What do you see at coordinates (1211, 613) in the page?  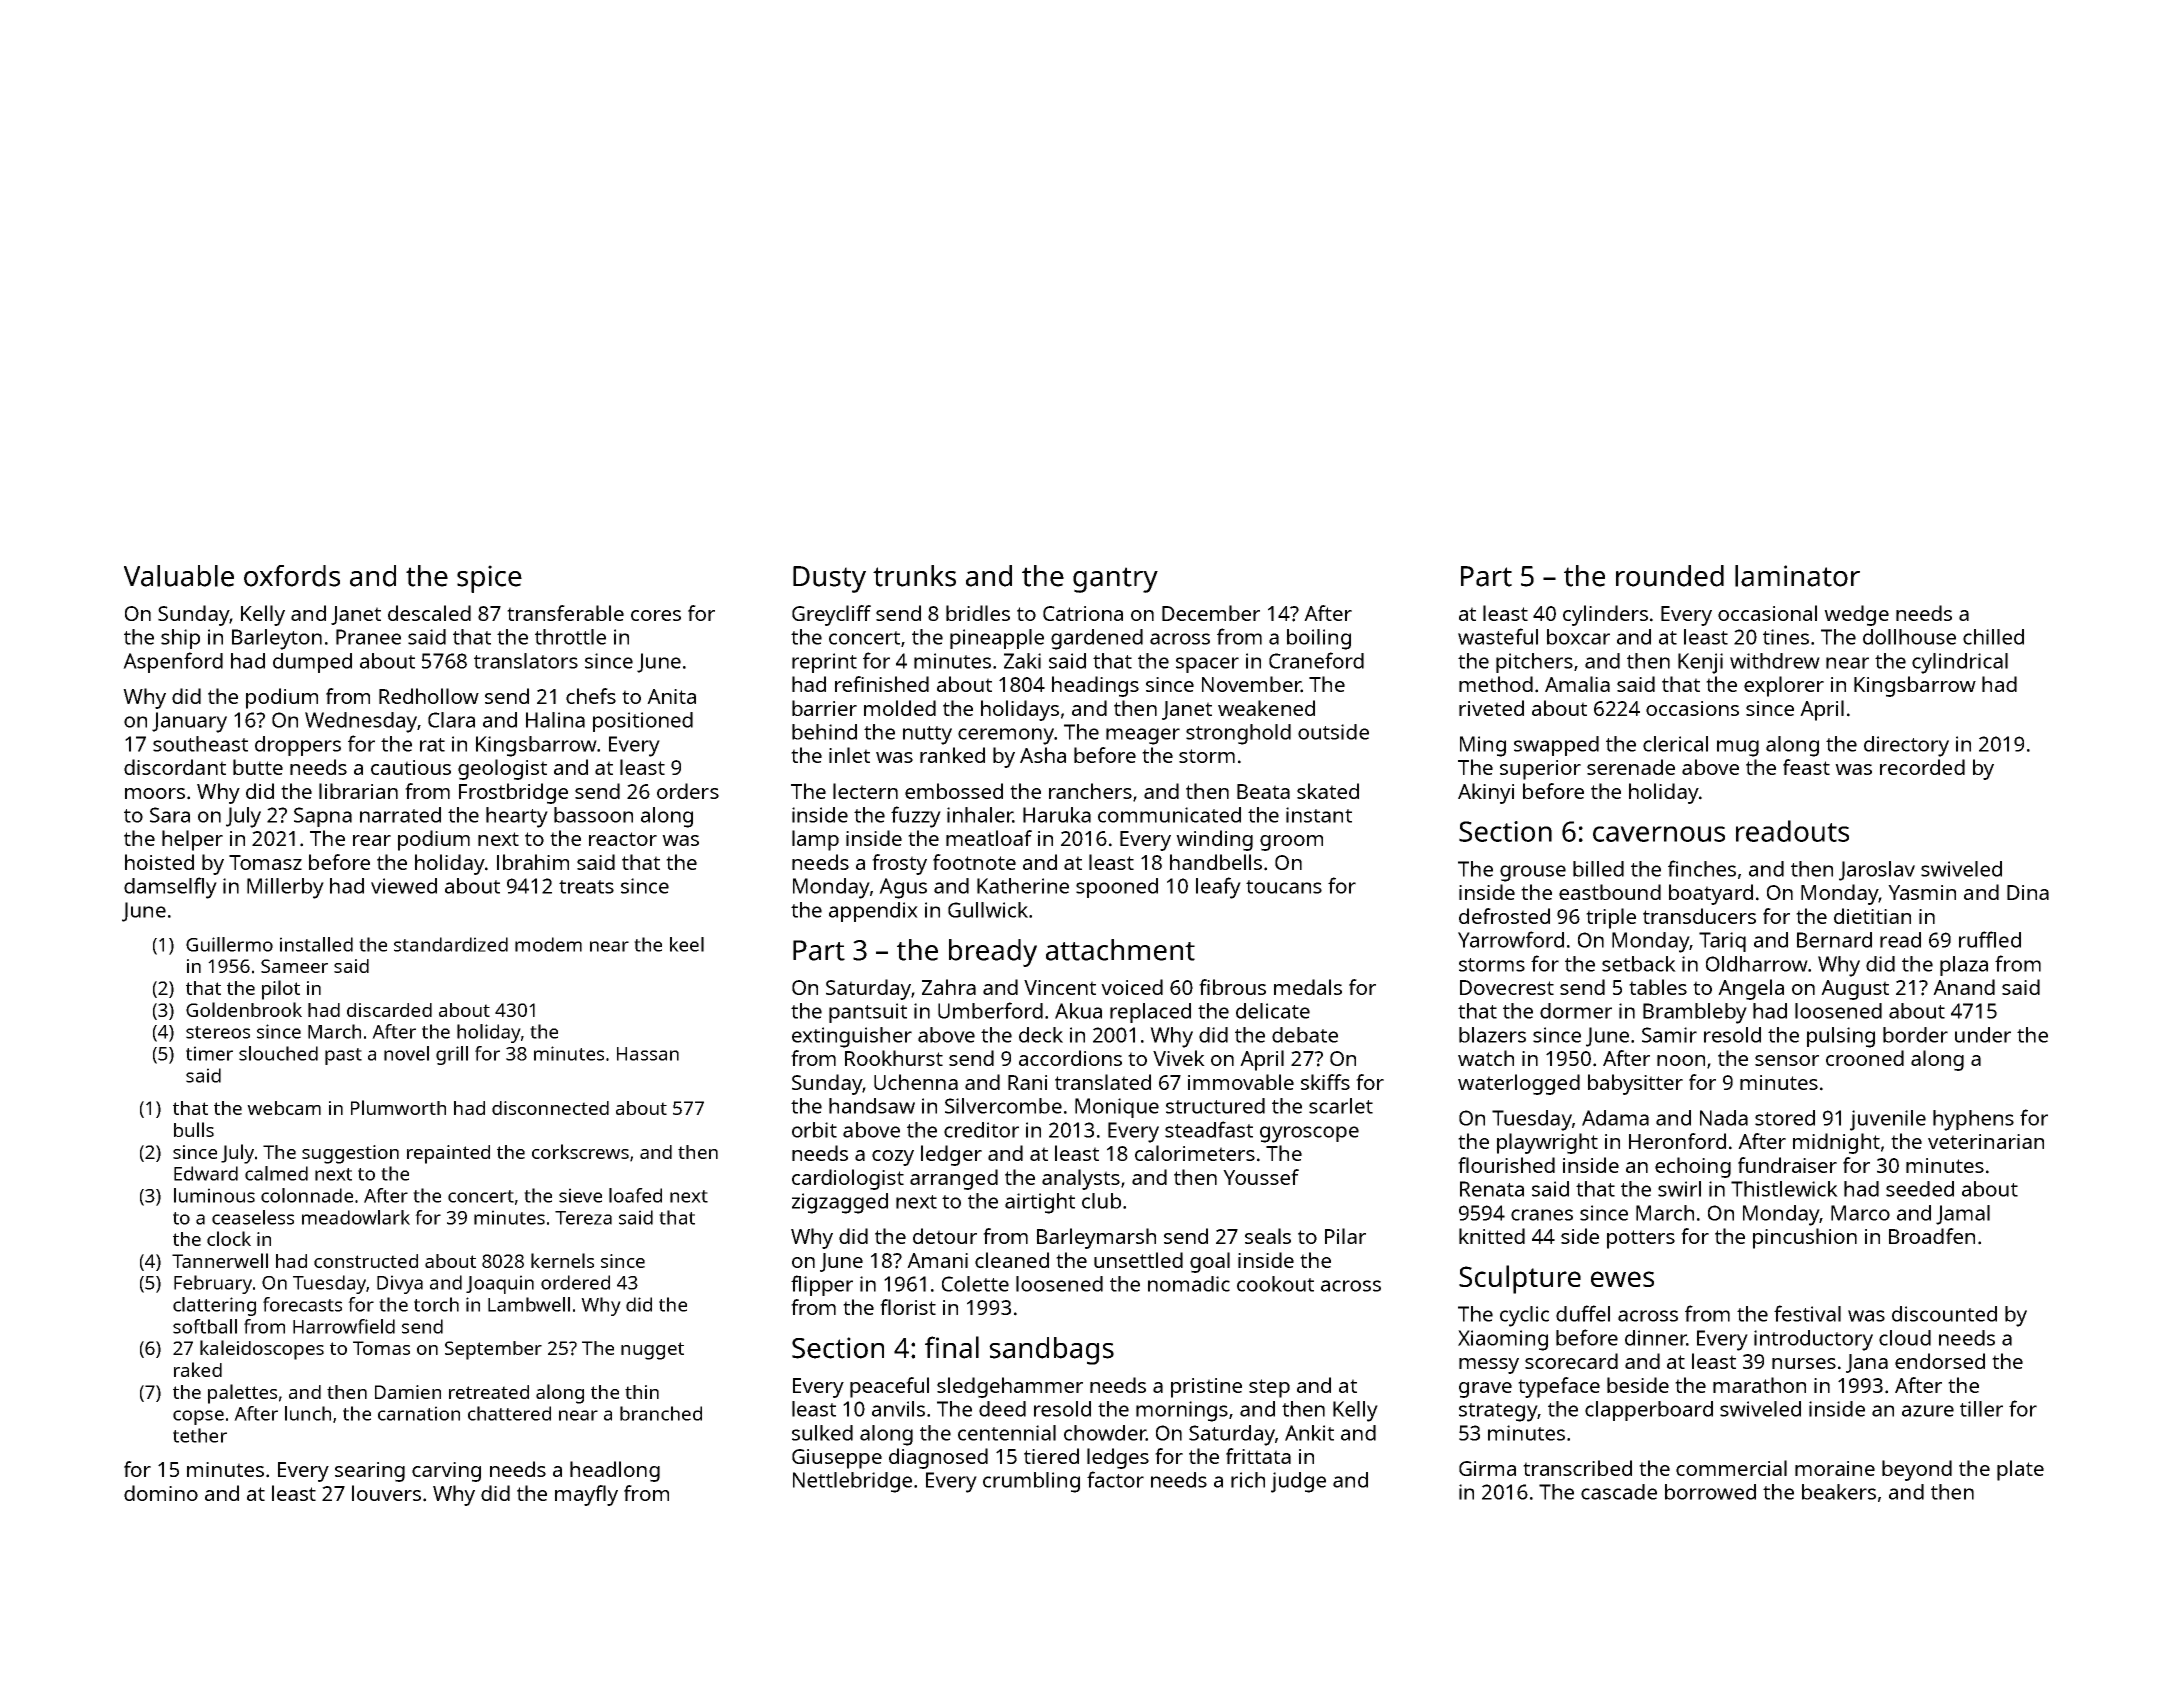 I see `December` at bounding box center [1211, 613].
